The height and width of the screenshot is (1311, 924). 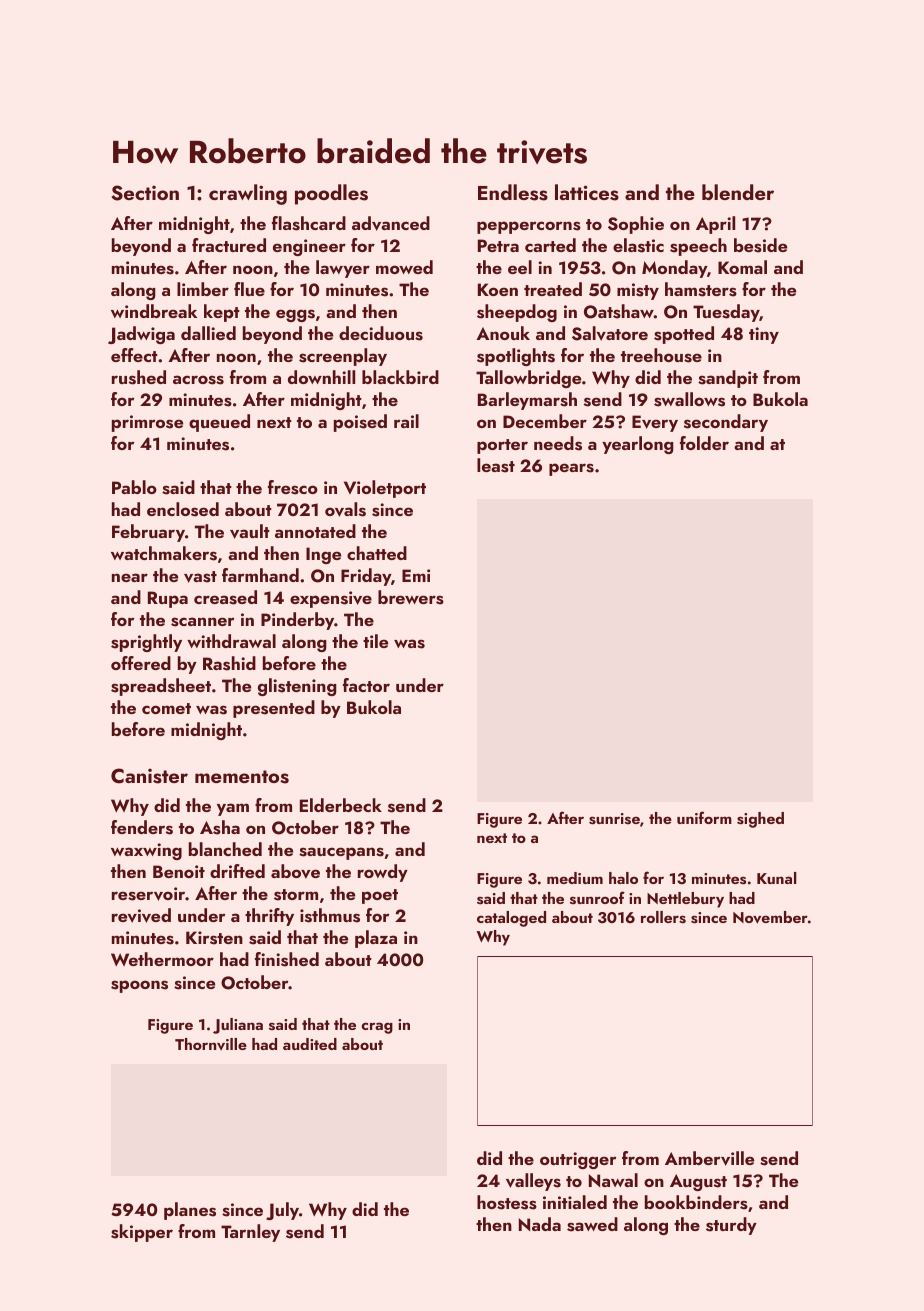 What do you see at coordinates (663, 917) in the screenshot?
I see `rollers` at bounding box center [663, 917].
